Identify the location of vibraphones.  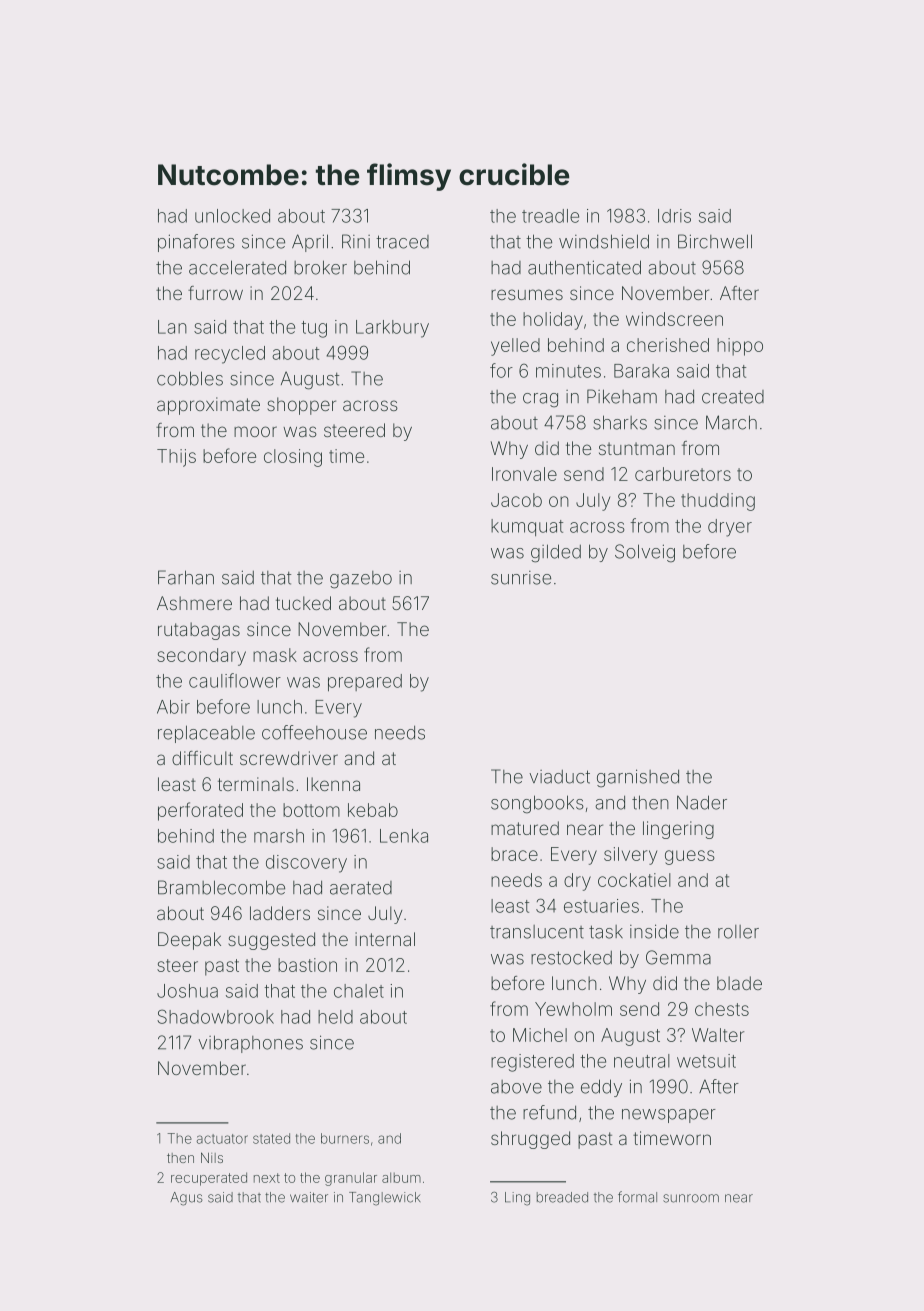
(250, 1044).
